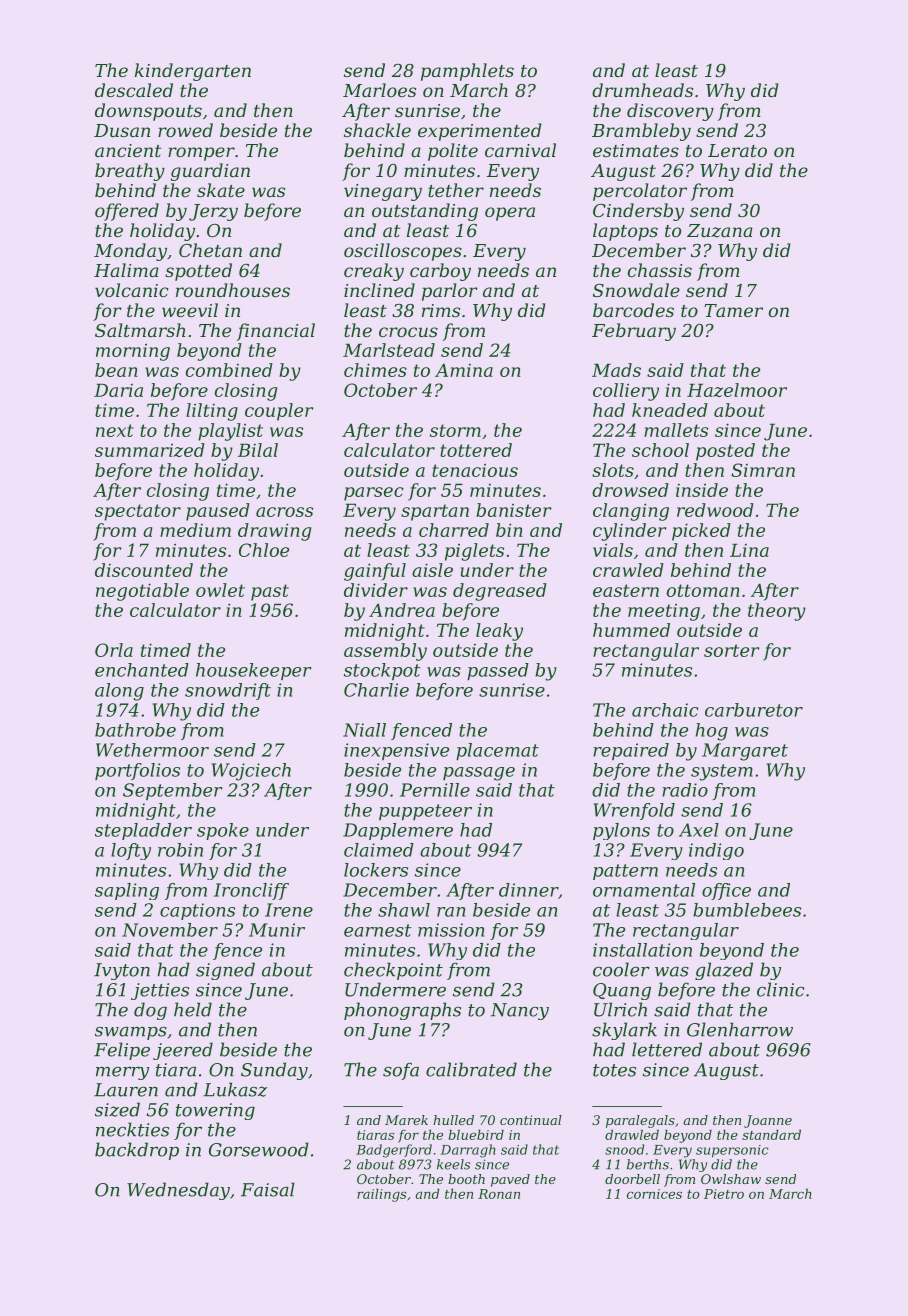 The image size is (908, 1316). I want to click on earnest, so click(378, 930).
